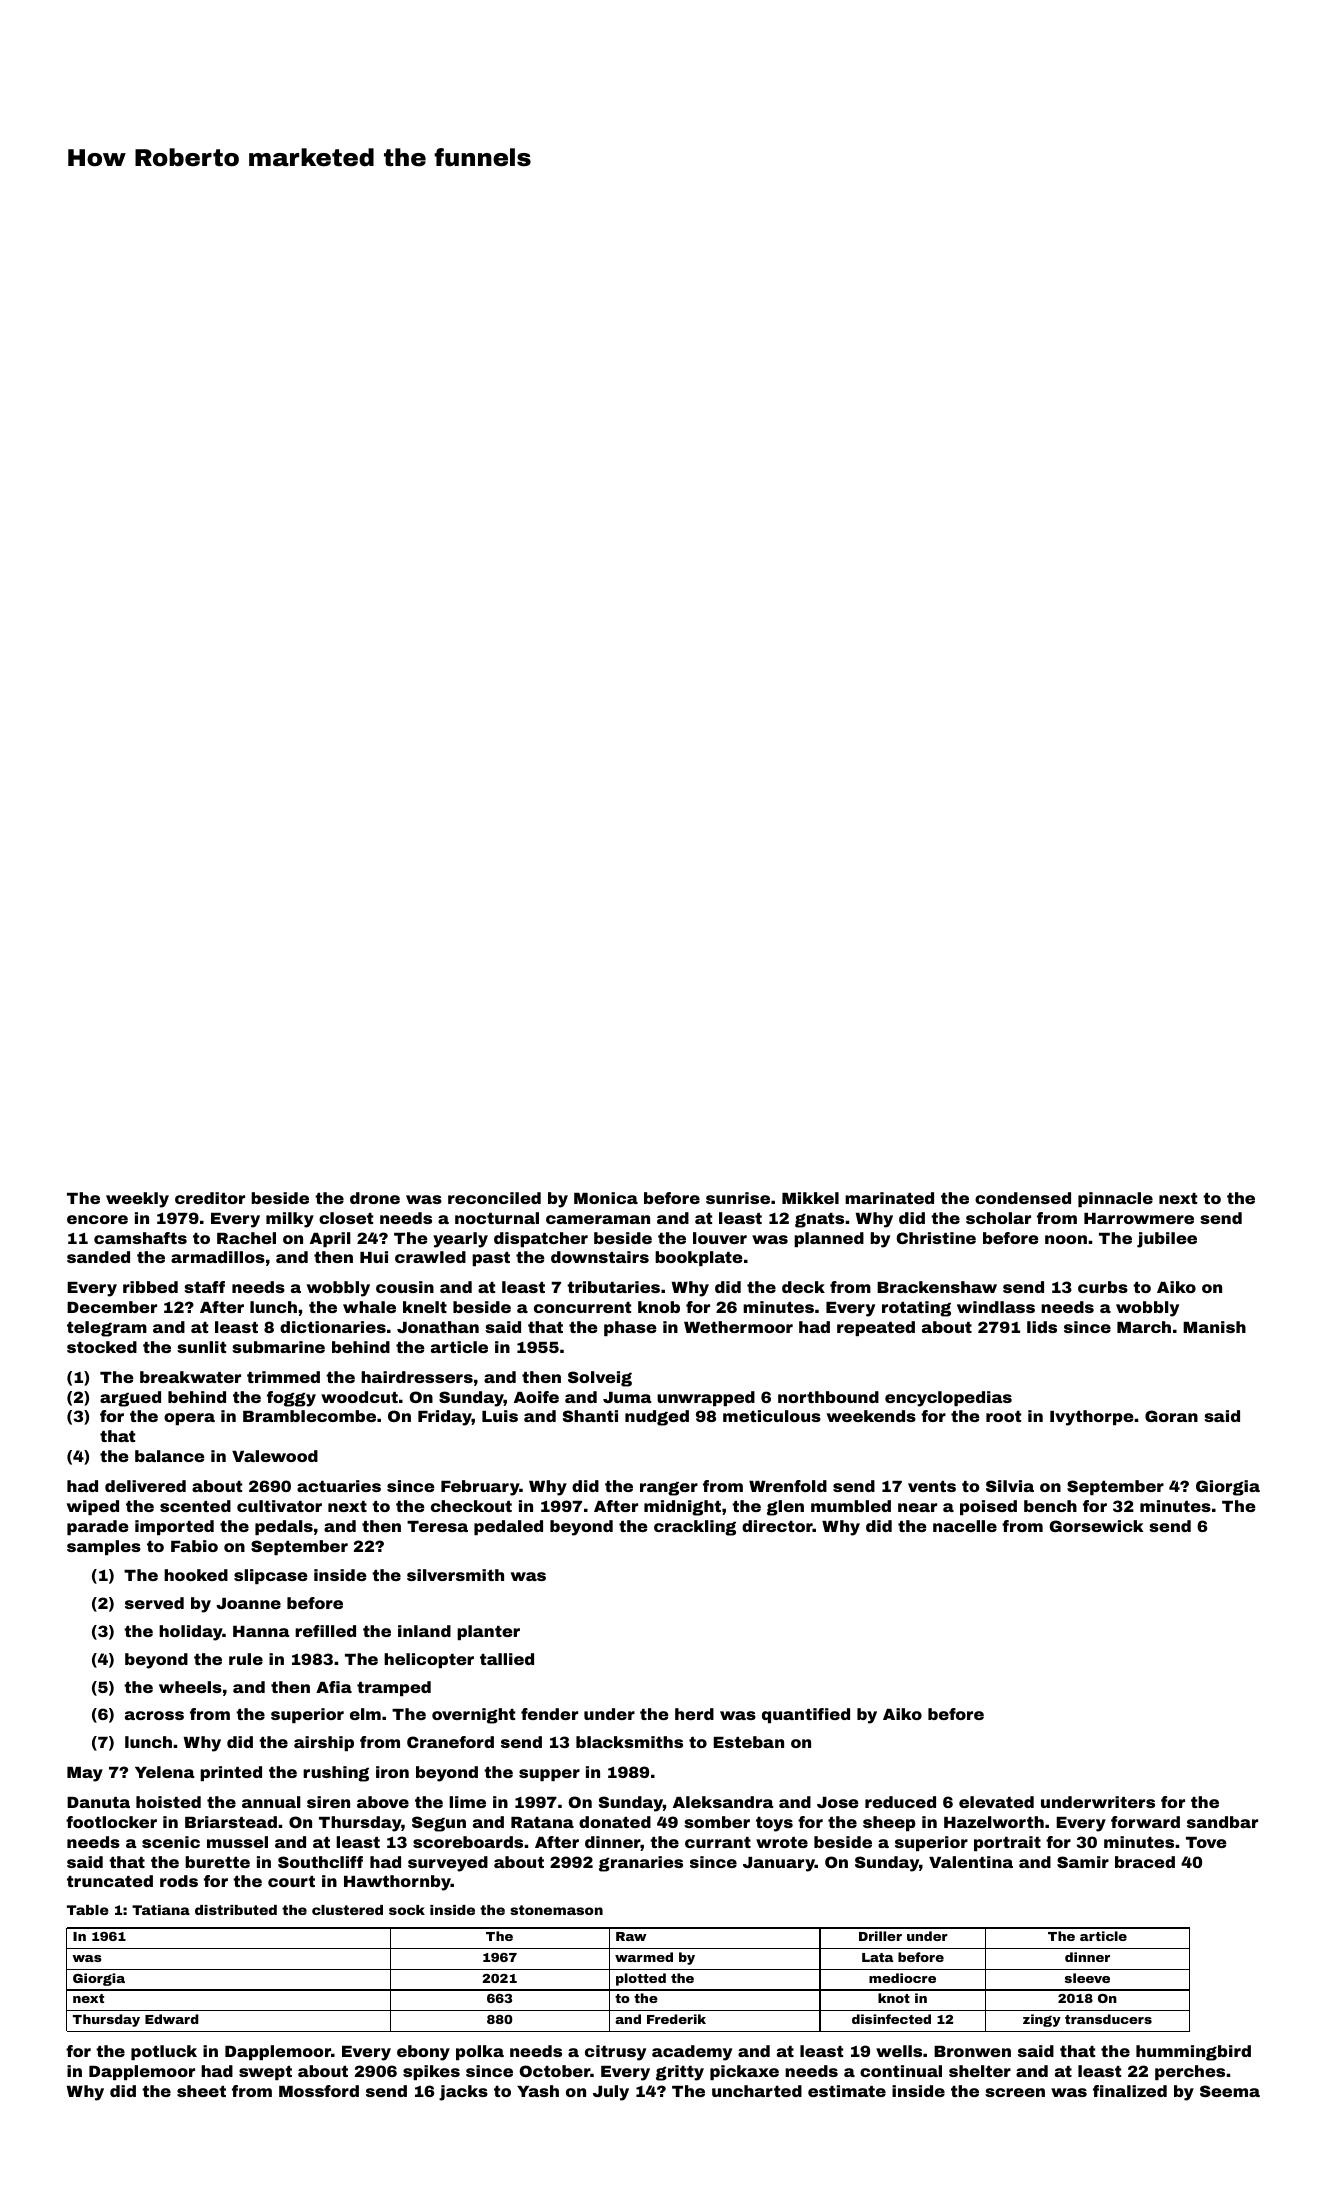 The height and width of the screenshot is (2189, 1329). What do you see at coordinates (810, 1198) in the screenshot?
I see `Mikkel` at bounding box center [810, 1198].
